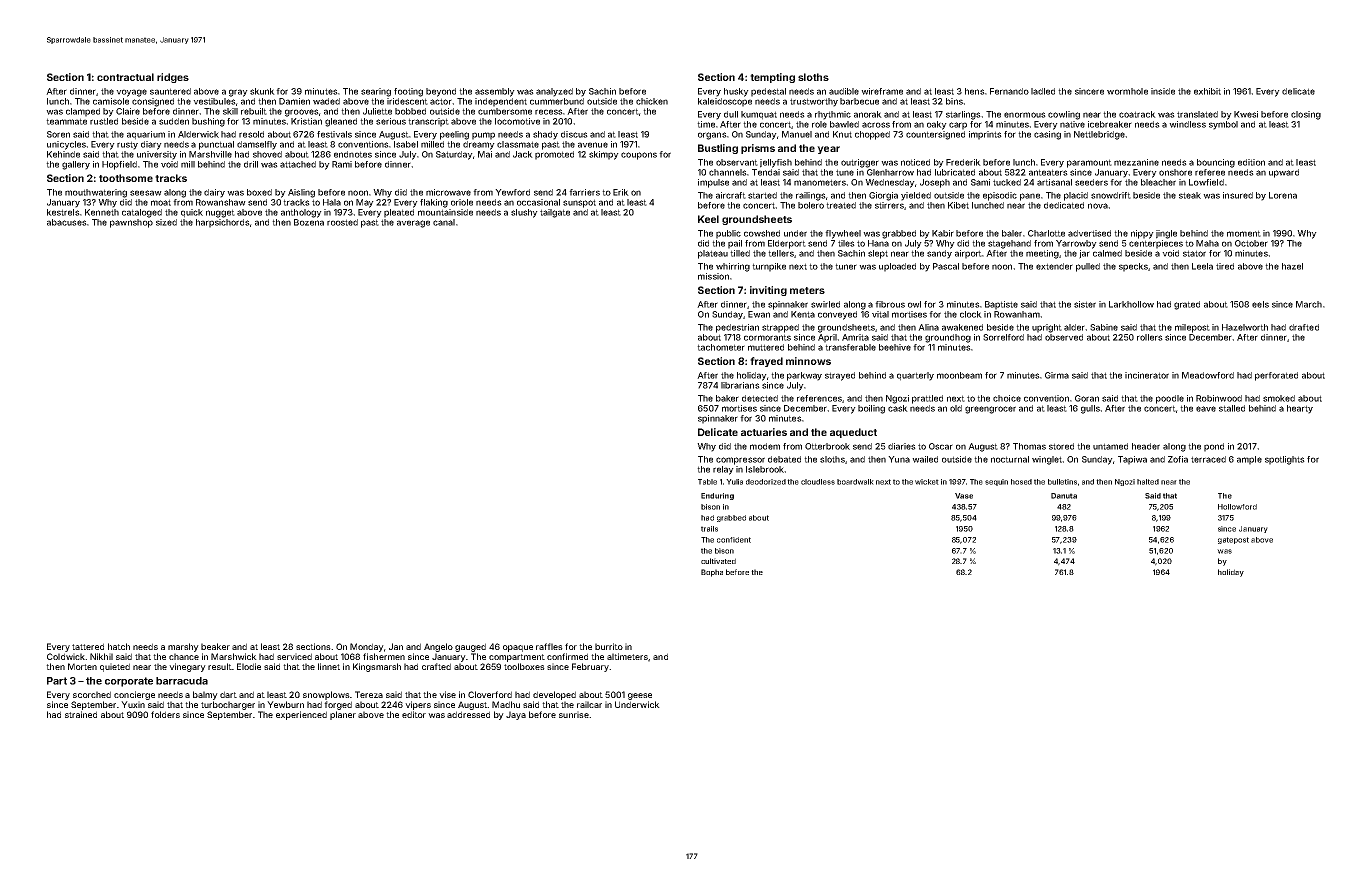  Describe the element at coordinates (721, 347) in the image. I see `tachometer` at that location.
